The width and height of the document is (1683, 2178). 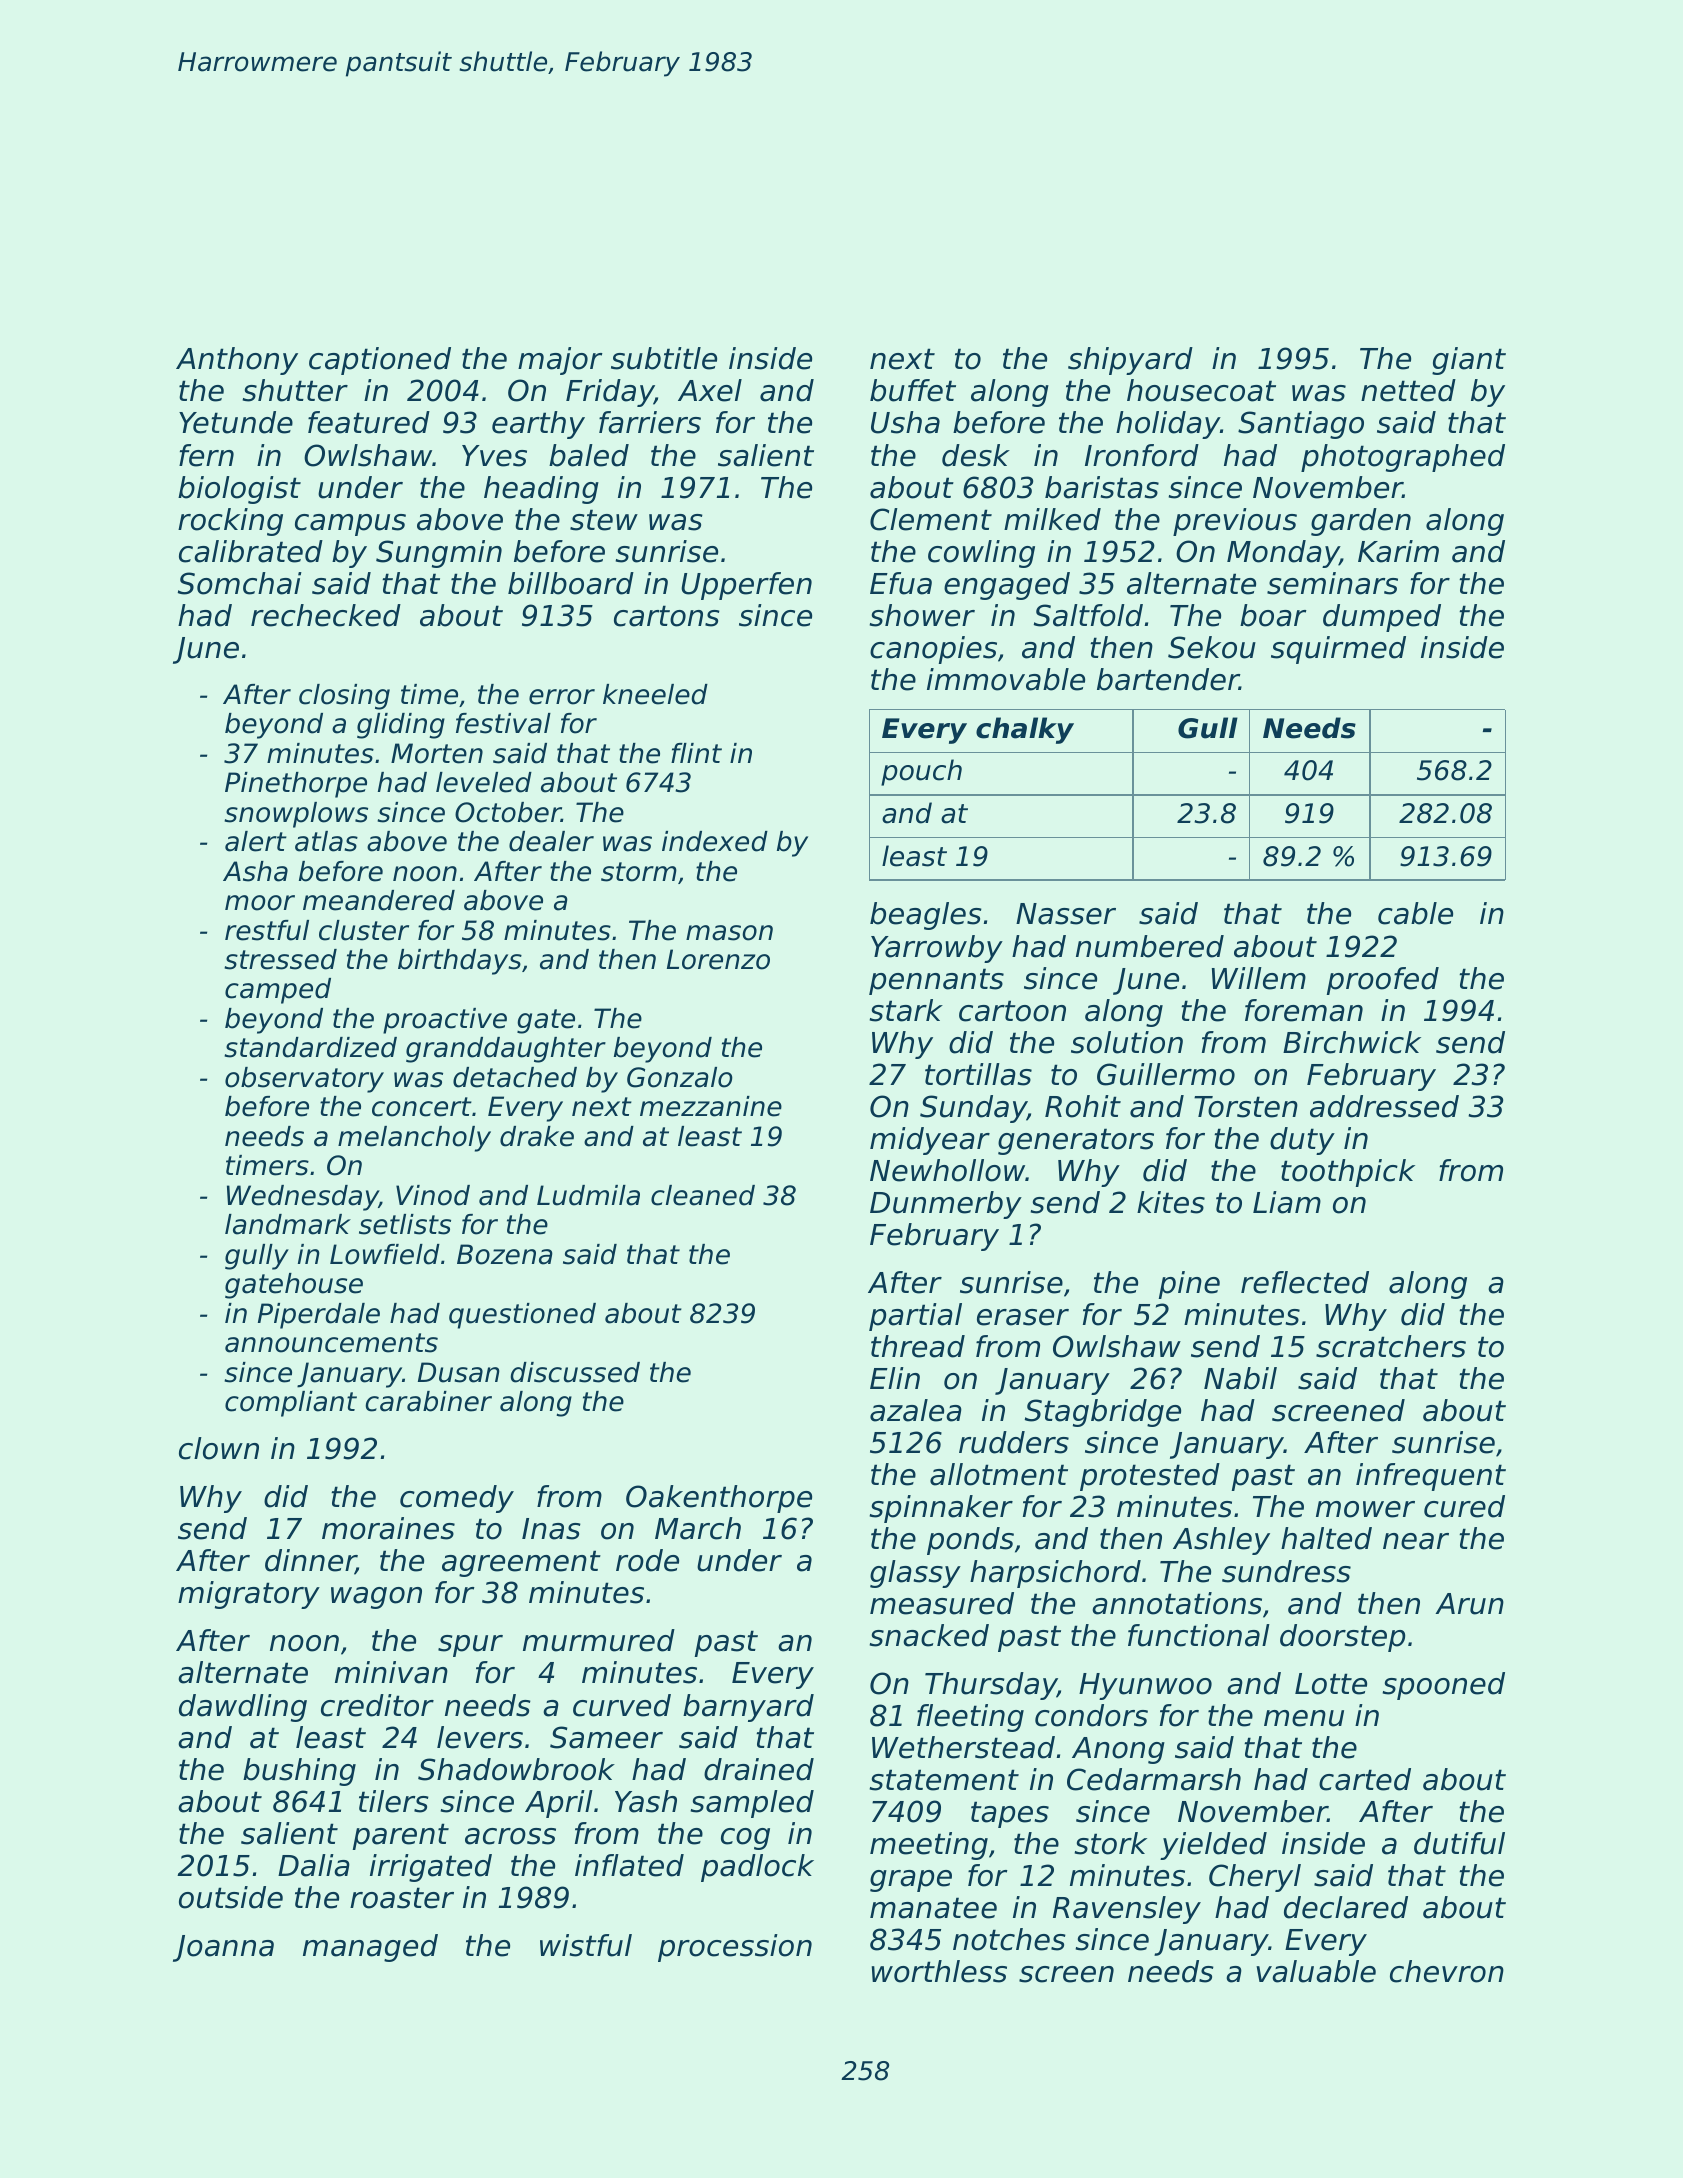 I want to click on shipyard, so click(x=1130, y=361).
